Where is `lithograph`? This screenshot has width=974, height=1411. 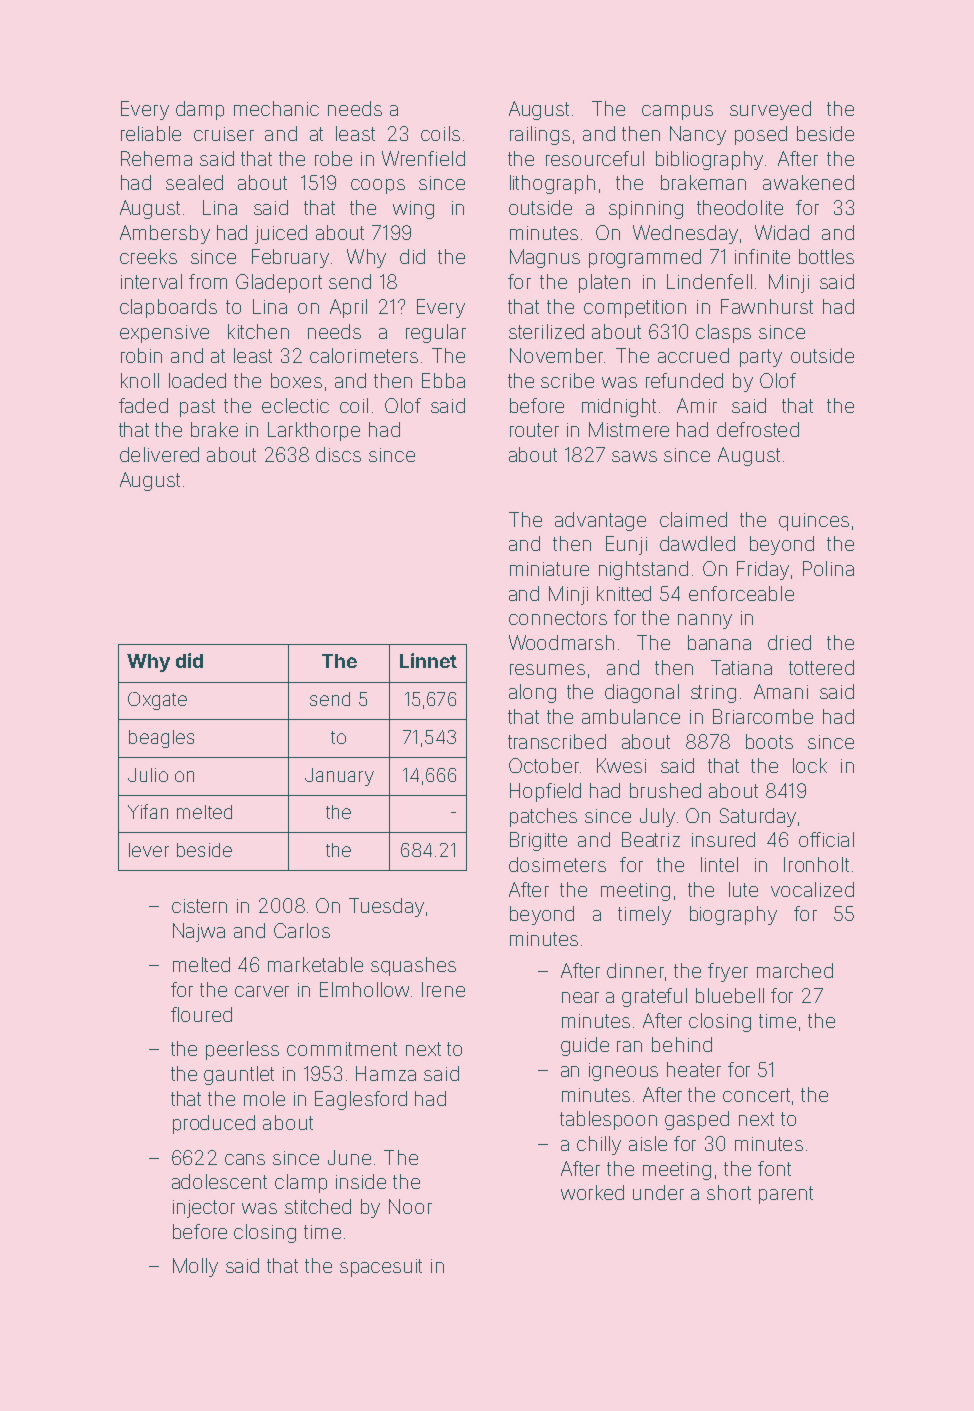
lithograph is located at coordinates (552, 184).
